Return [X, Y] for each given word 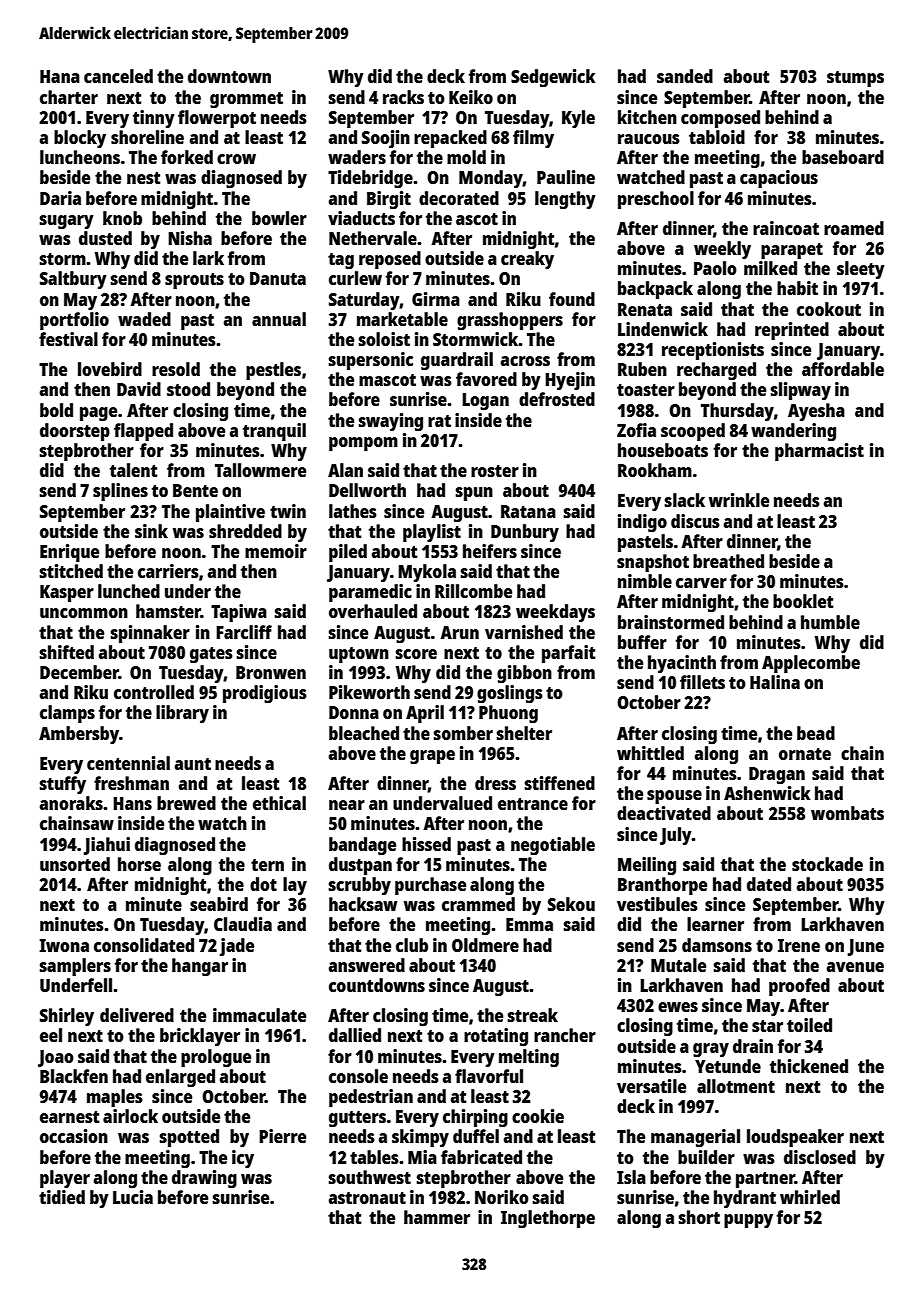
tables [374, 1157]
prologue [216, 1058]
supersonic [371, 361]
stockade [827, 864]
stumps [855, 79]
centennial [128, 763]
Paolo [715, 268]
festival [68, 339]
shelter [524, 733]
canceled [118, 76]
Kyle [578, 119]
